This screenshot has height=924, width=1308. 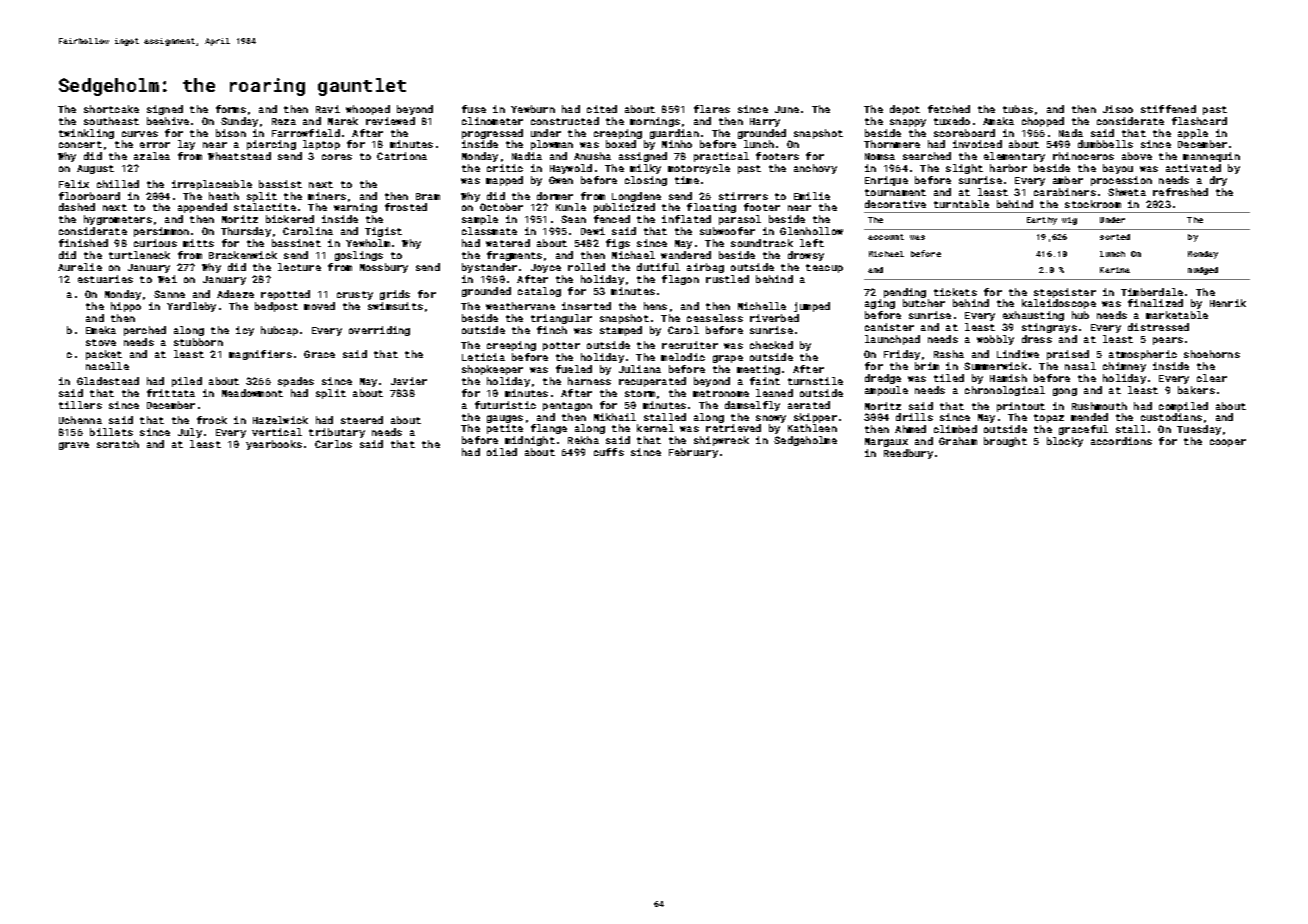 I want to click on bickered, so click(x=290, y=219).
